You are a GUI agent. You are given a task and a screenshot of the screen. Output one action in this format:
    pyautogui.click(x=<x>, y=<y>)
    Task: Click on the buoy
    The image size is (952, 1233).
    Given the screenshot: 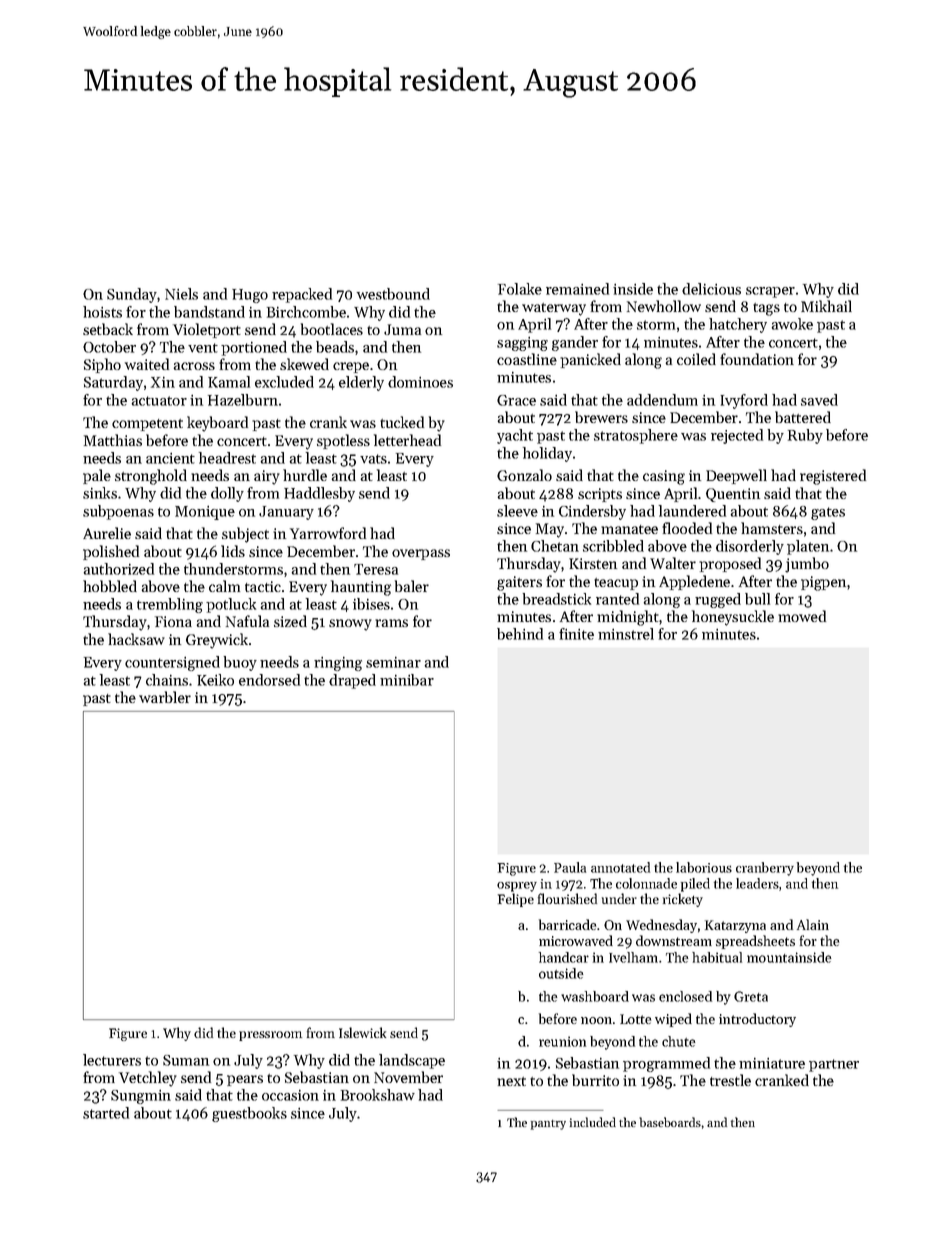 What is the action you would take?
    pyautogui.click(x=240, y=663)
